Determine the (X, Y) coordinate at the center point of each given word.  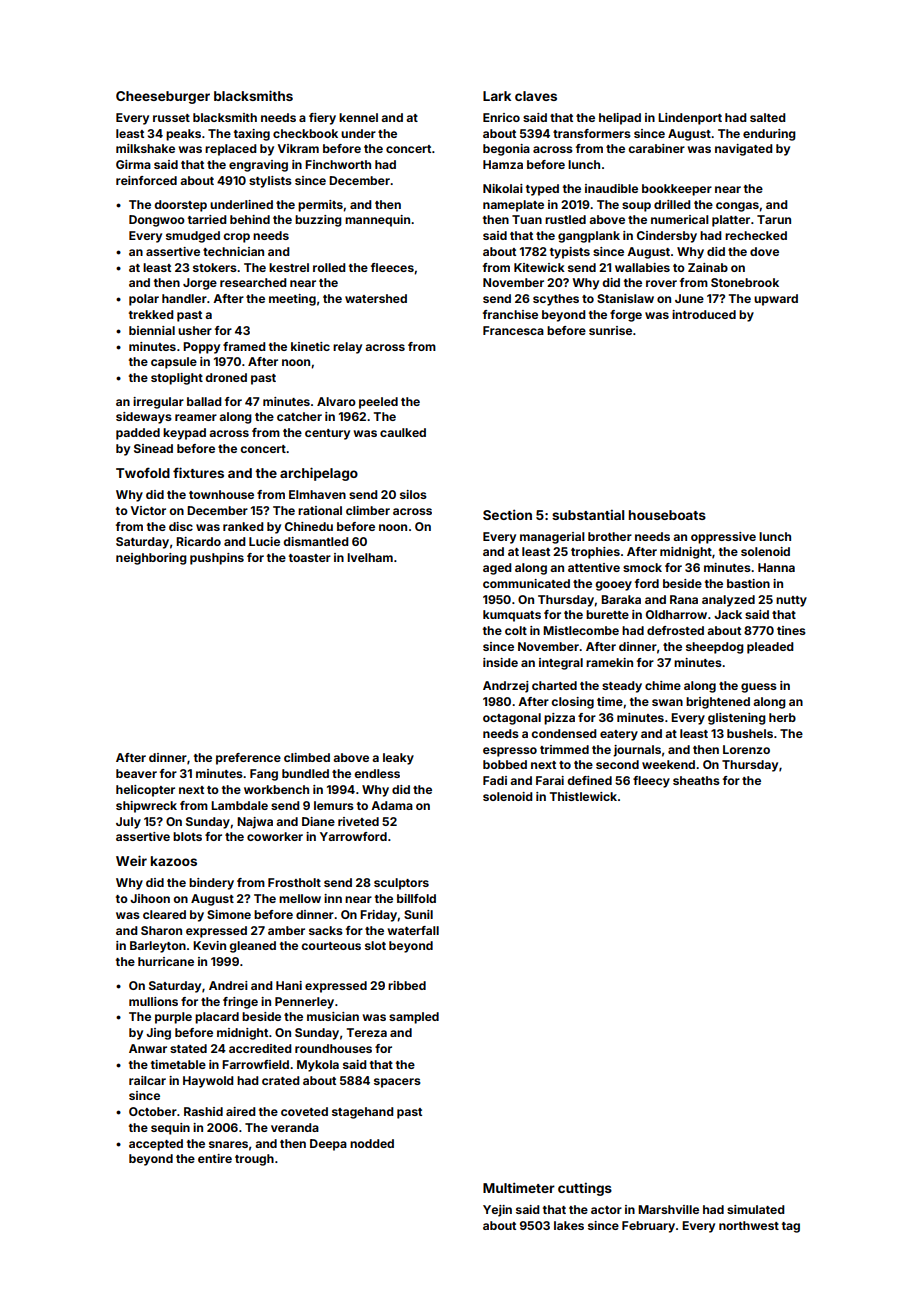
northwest (749, 1225)
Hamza (503, 164)
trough (254, 1160)
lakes (569, 1225)
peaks (183, 135)
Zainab (708, 267)
